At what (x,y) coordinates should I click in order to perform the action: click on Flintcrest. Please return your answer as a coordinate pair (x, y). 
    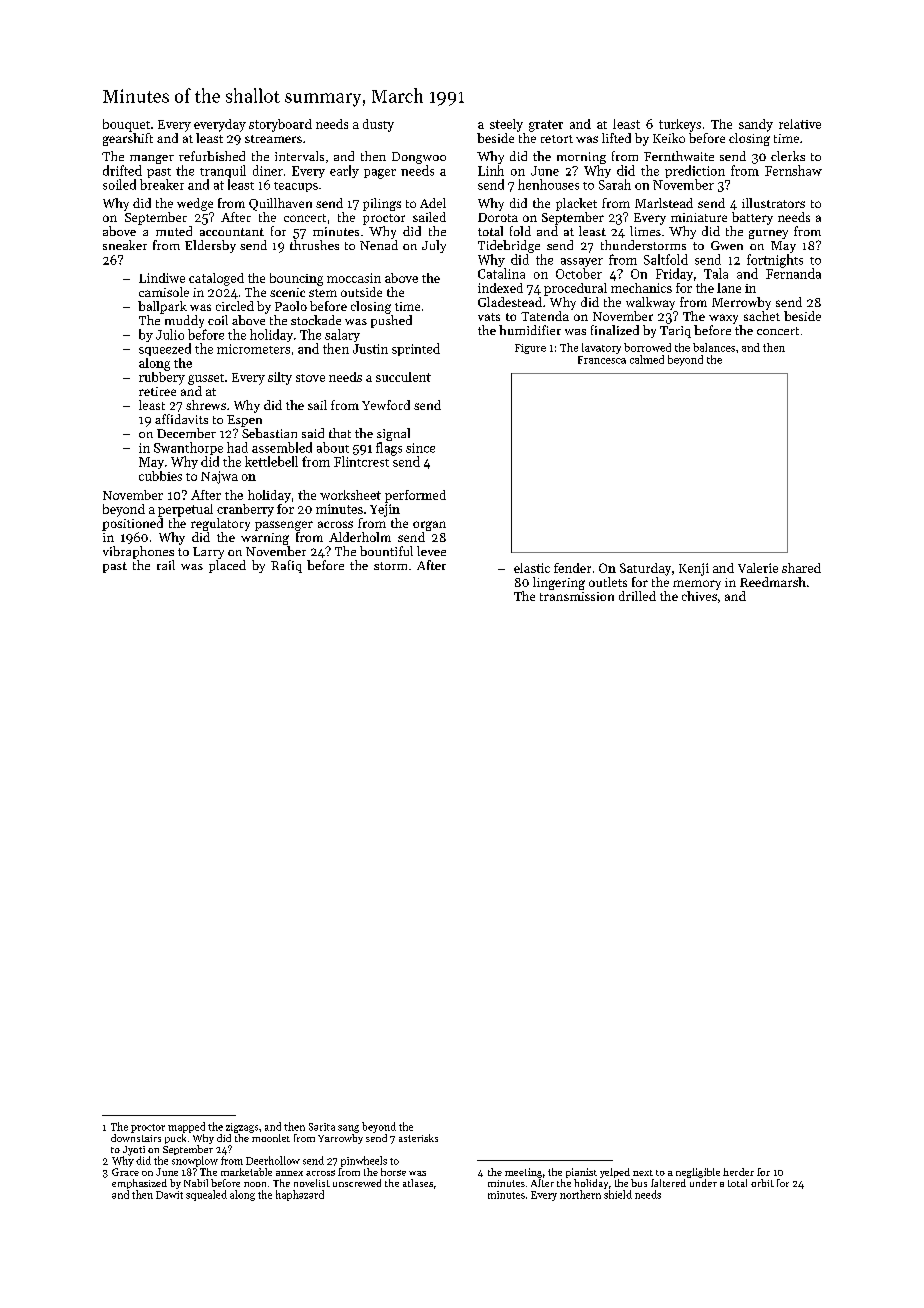
    Looking at the image, I should click on (361, 461).
